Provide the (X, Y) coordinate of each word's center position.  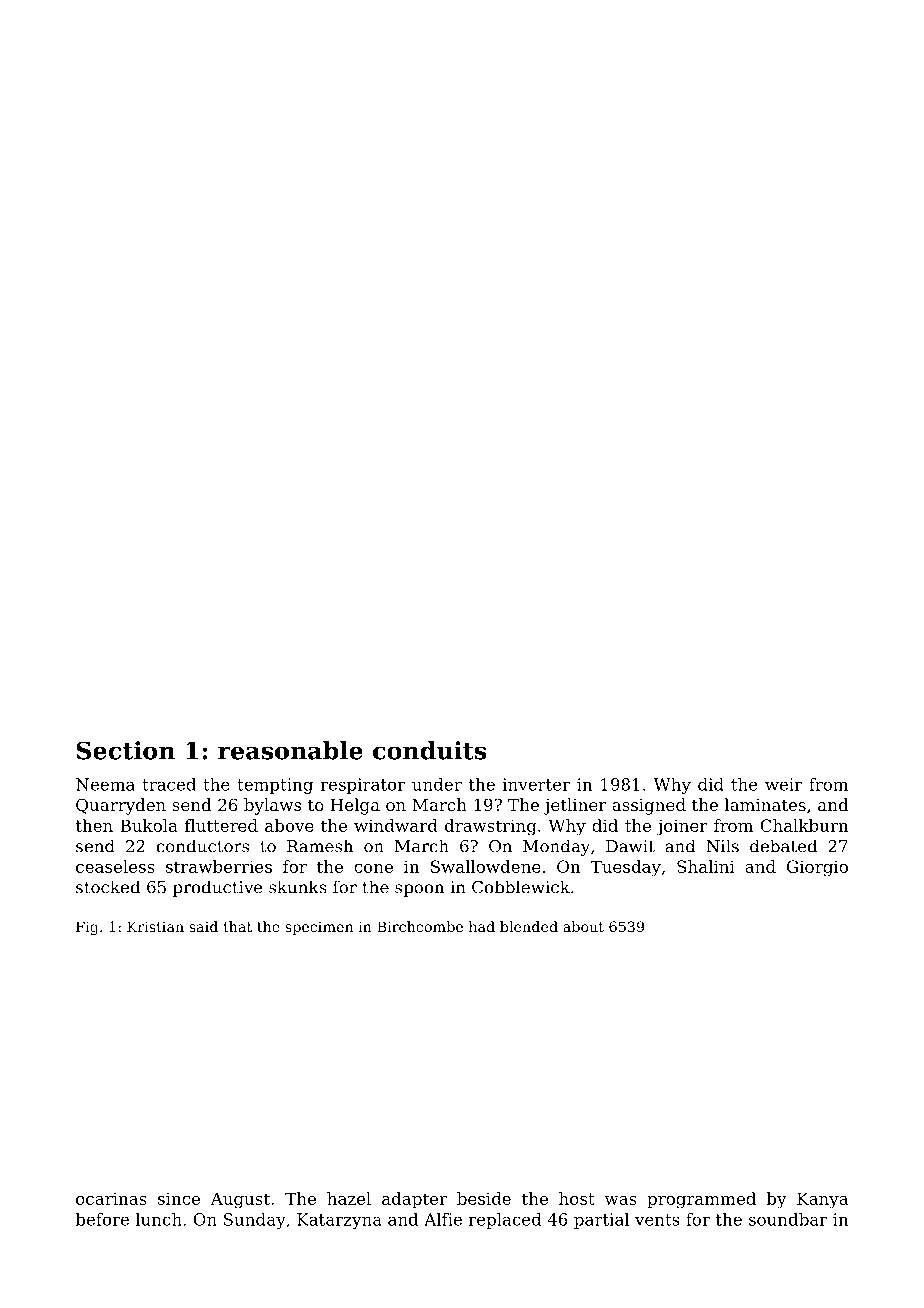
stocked (108, 887)
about (583, 926)
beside (484, 1198)
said (203, 926)
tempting (275, 786)
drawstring (491, 827)
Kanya (822, 1200)
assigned (649, 806)
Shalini (706, 866)
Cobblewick (521, 887)
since (179, 1198)
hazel (349, 1198)
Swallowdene (486, 866)
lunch (159, 1219)
